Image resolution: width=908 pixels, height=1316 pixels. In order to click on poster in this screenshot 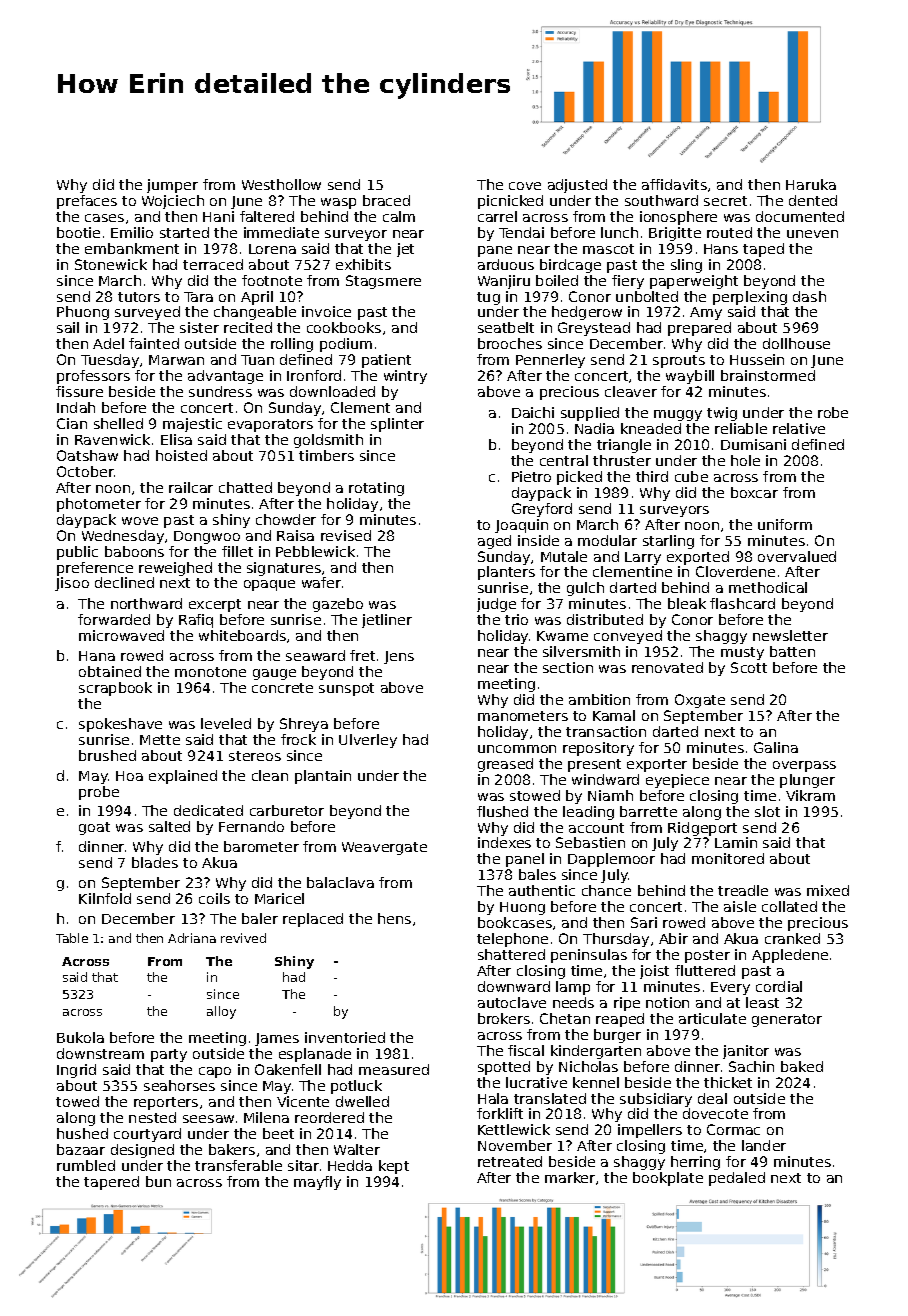, I will do `click(707, 956)`.
